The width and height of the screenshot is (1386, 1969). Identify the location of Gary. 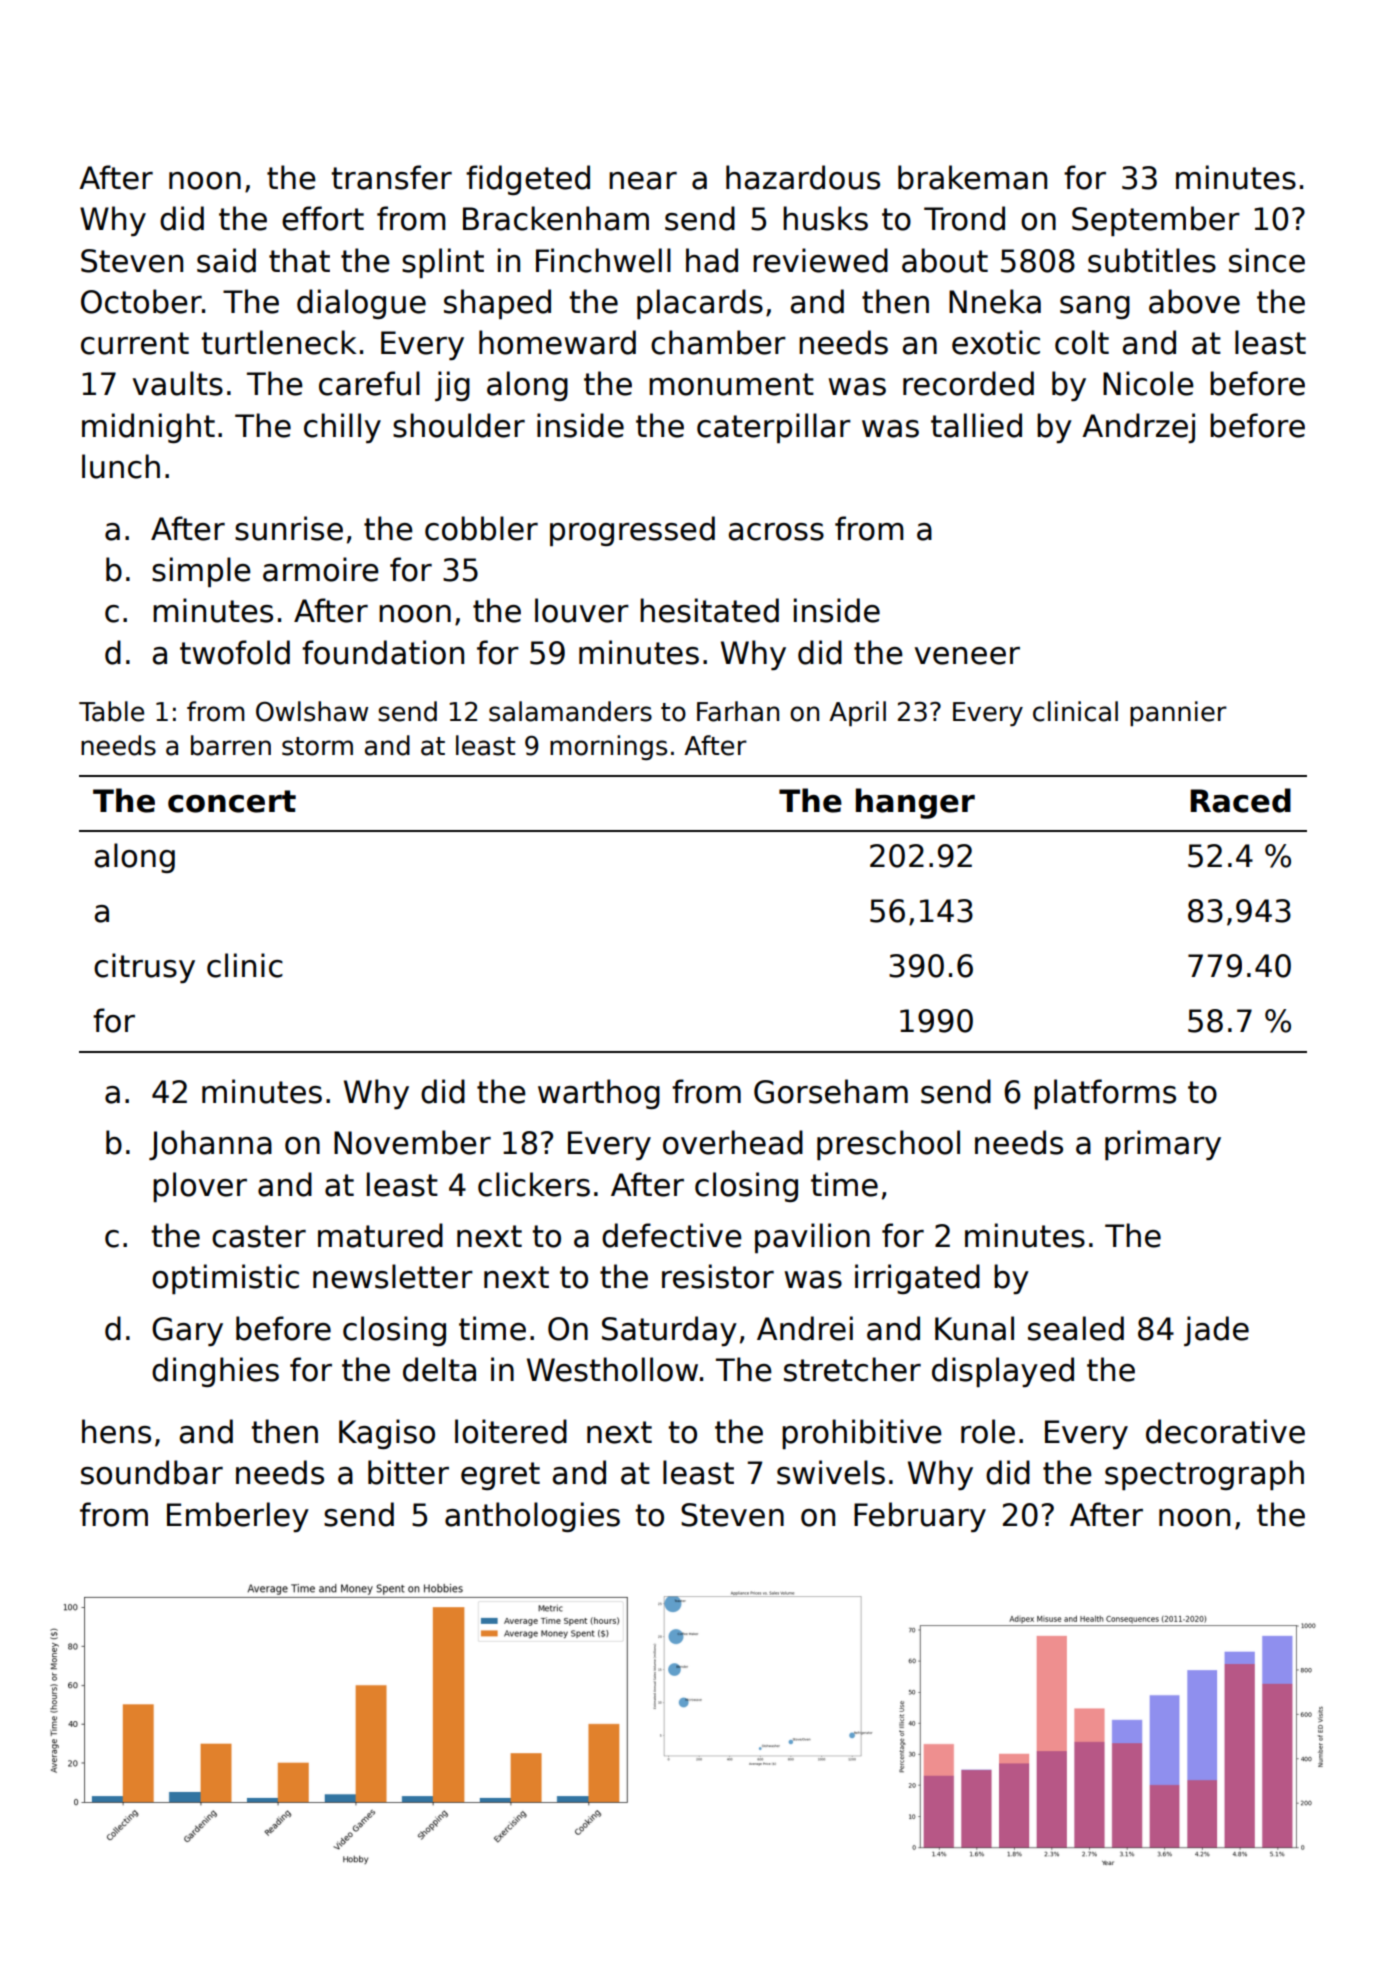
(187, 1331).
